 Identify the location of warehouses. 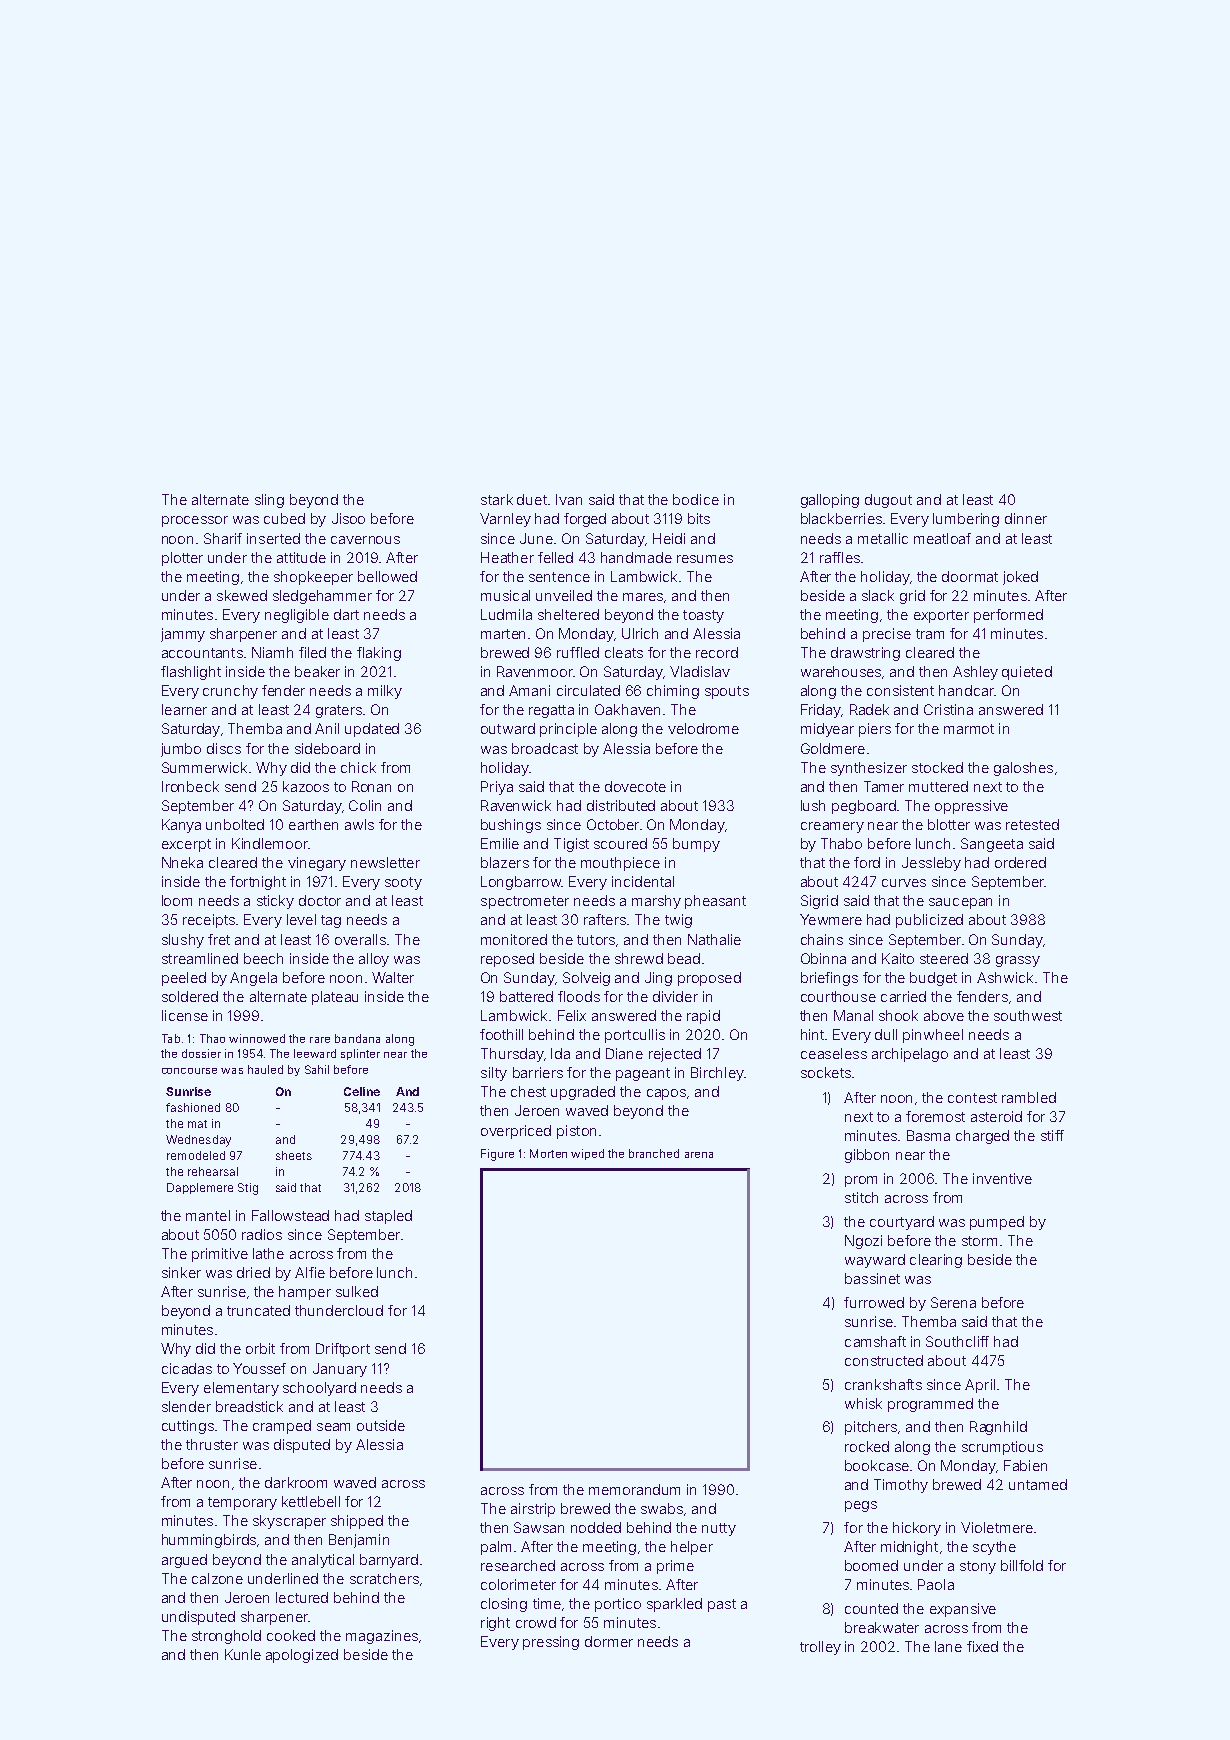
(841, 671).
